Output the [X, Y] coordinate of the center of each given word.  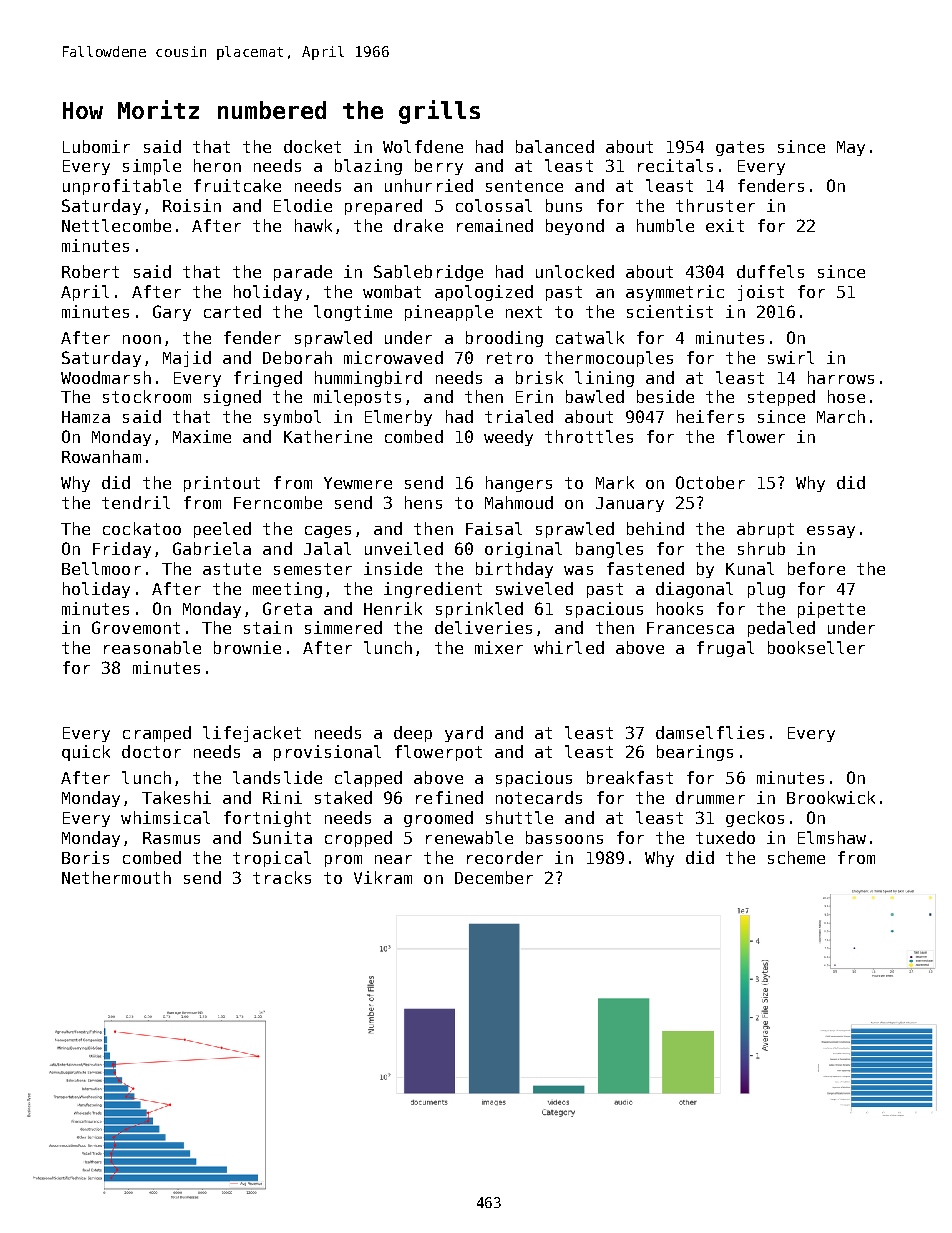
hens [423, 502]
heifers [710, 416]
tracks [282, 877]
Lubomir [96, 146]
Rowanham [101, 456]
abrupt [765, 530]
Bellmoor [101, 568]
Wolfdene [423, 146]
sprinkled [479, 610]
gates [740, 148]
